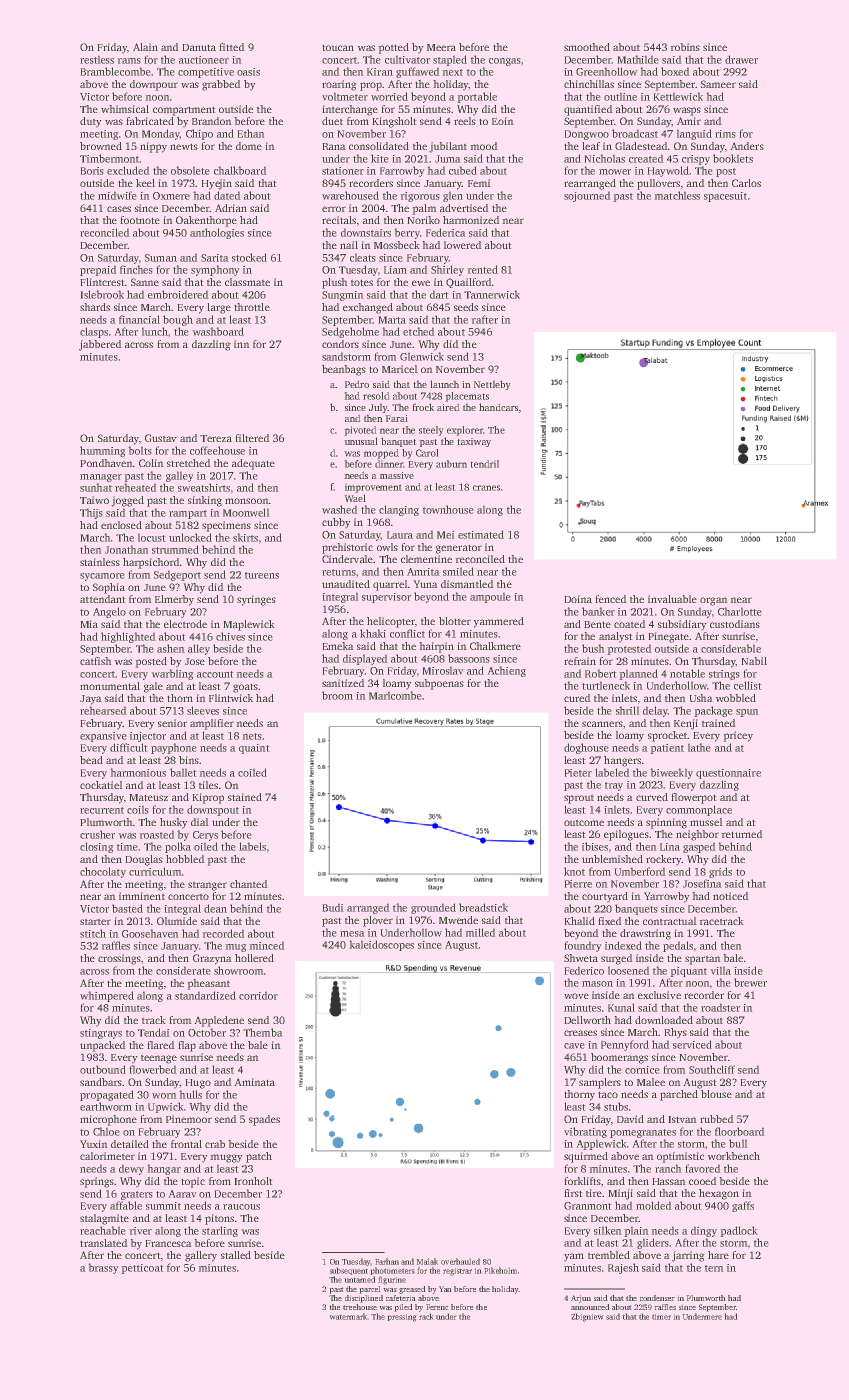  What do you see at coordinates (502, 121) in the screenshot?
I see `Eoin` at bounding box center [502, 121].
